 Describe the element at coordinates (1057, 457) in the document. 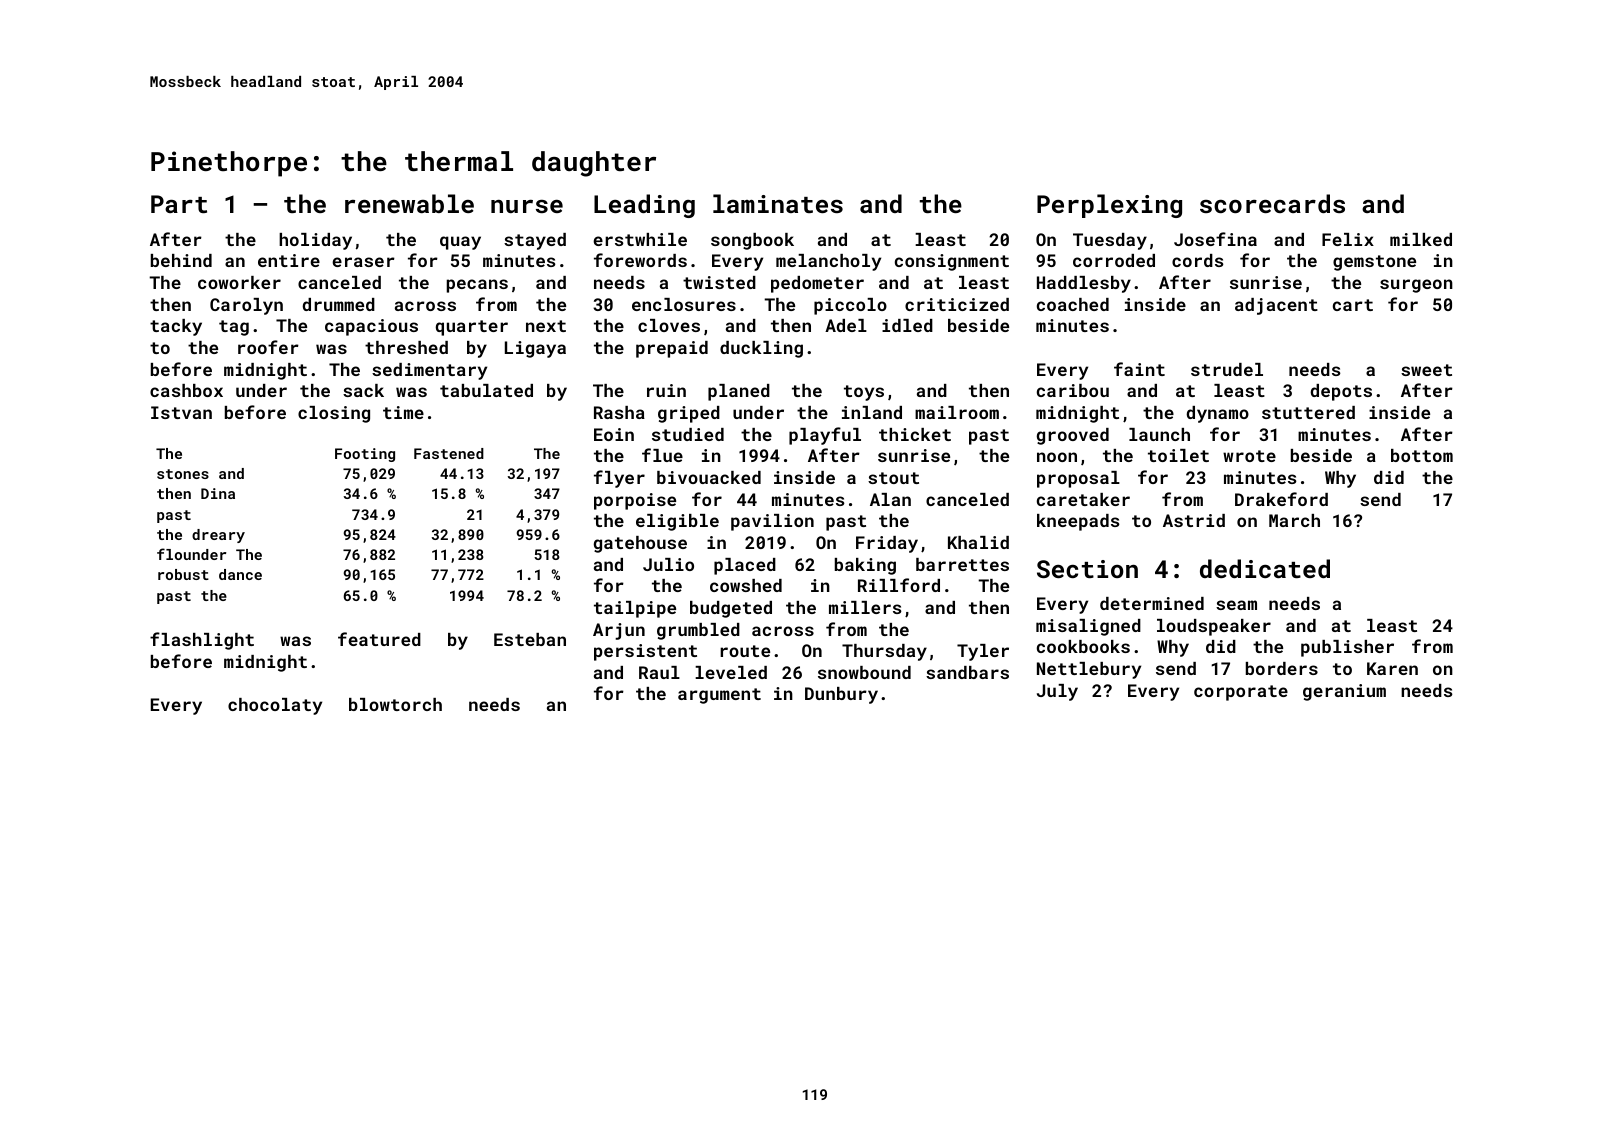

I see `noon` at that location.
